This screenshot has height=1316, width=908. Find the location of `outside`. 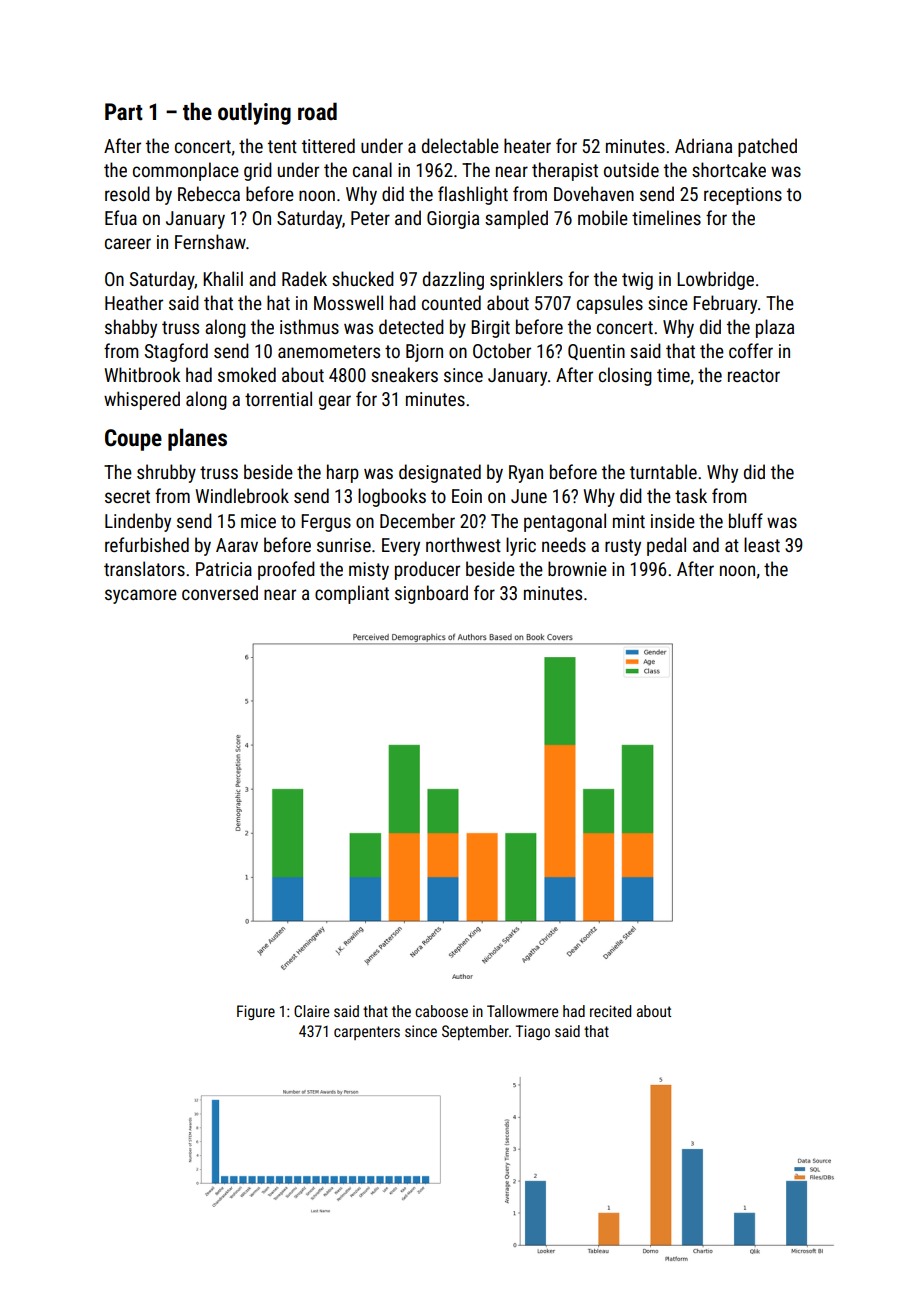

outside is located at coordinates (631, 169).
